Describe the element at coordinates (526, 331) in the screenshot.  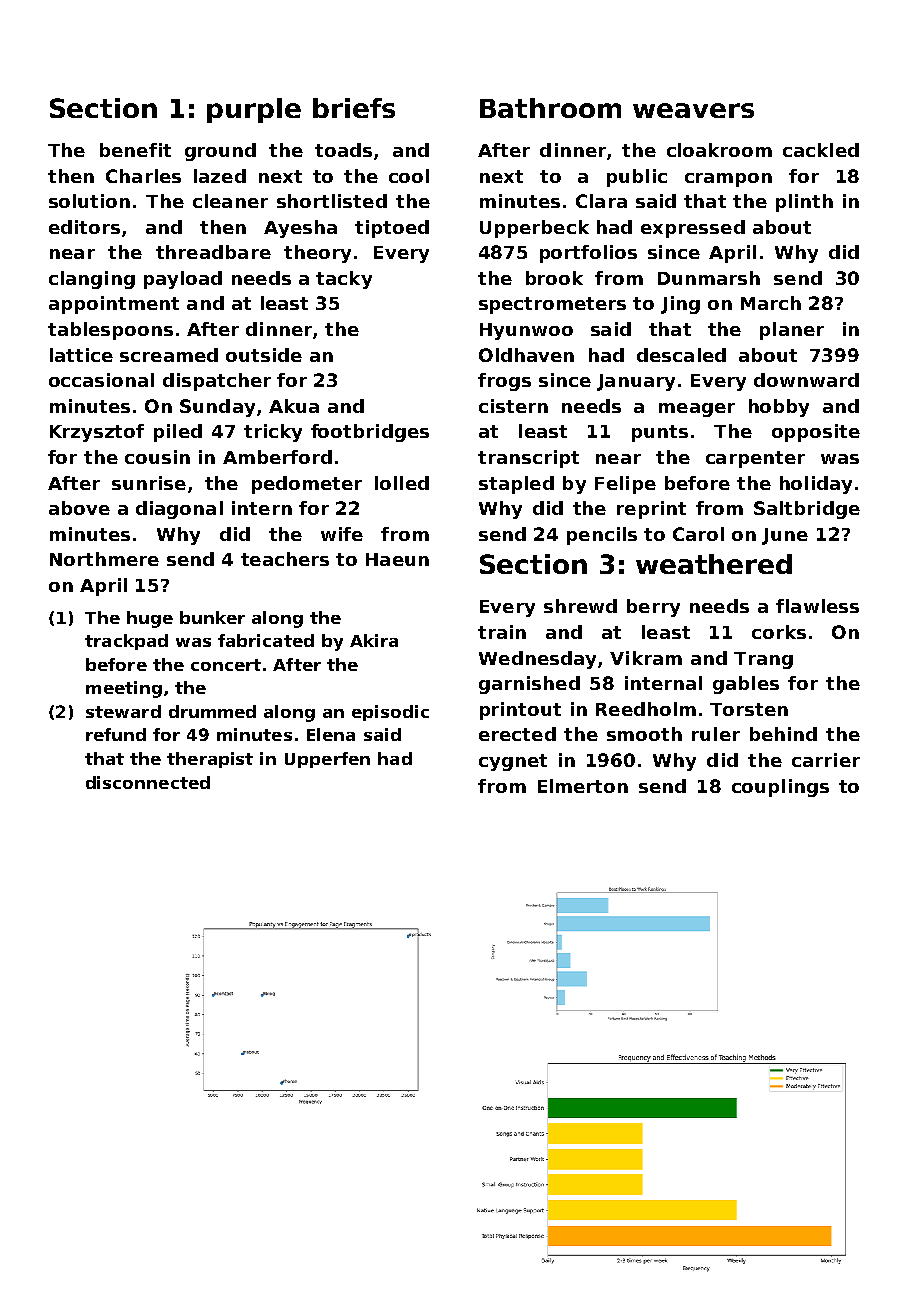
I see `Hyunwoo` at that location.
